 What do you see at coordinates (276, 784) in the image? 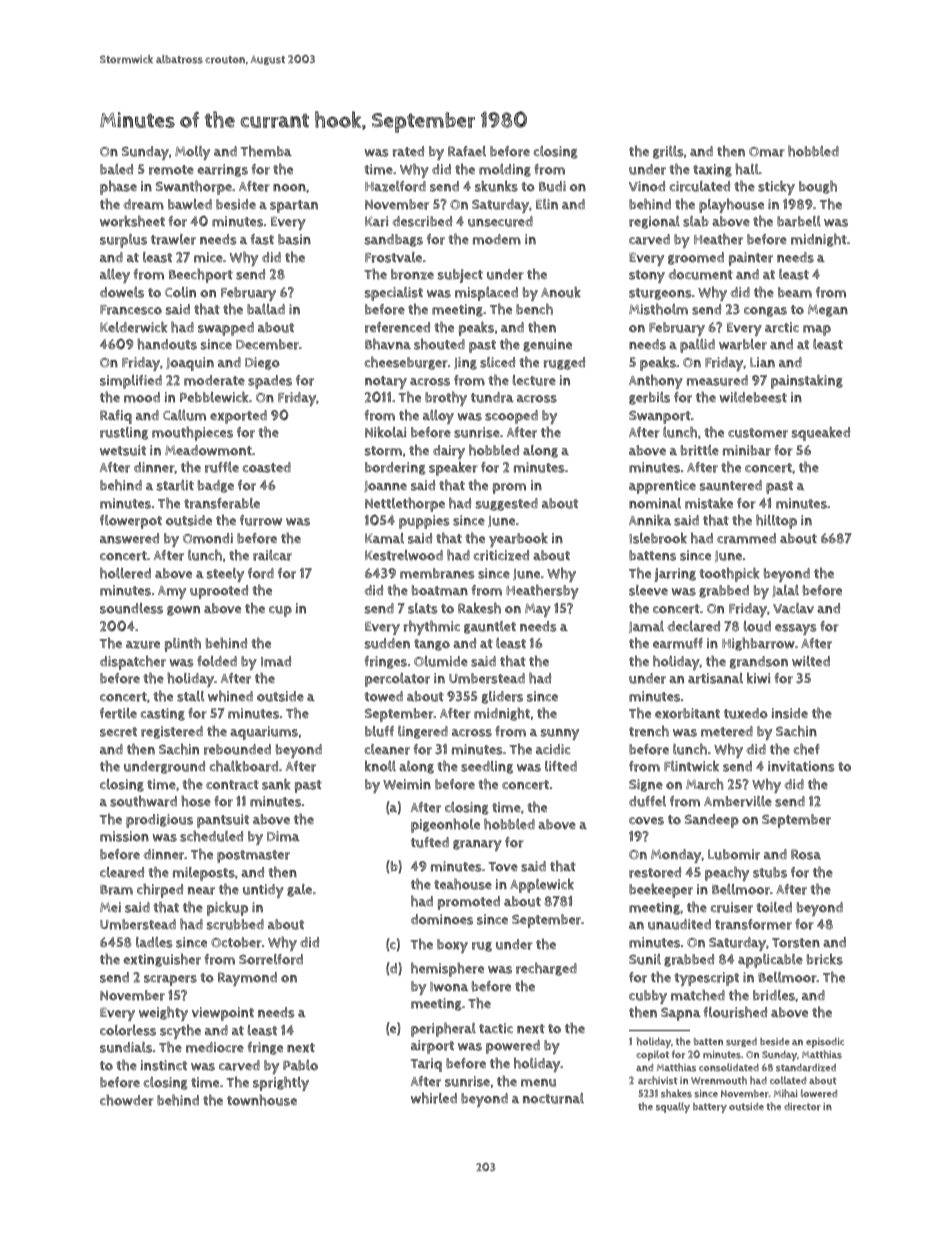
I see `sank` at bounding box center [276, 784].
